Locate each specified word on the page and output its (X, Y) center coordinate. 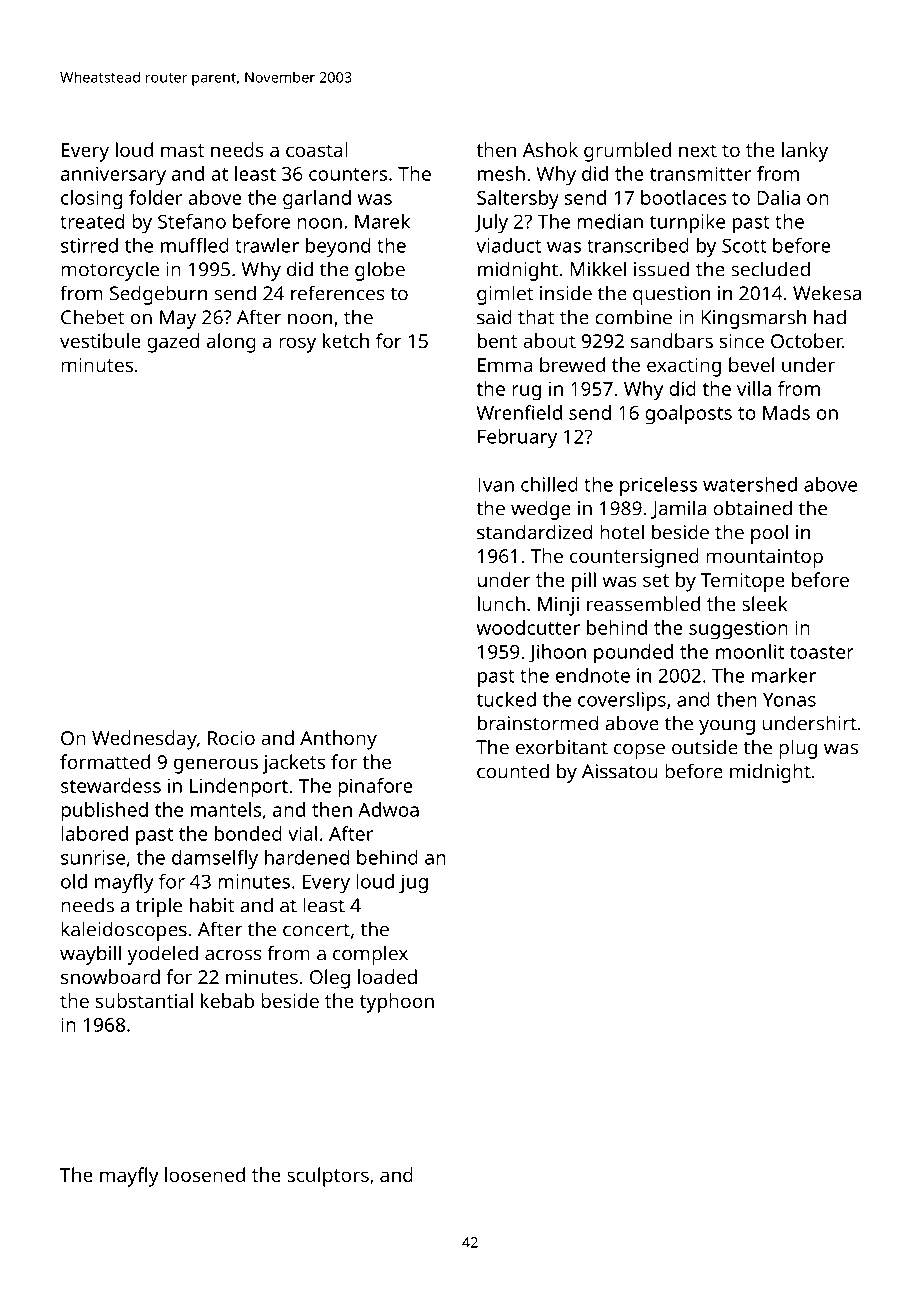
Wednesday (144, 740)
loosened (205, 1174)
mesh (501, 173)
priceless (658, 486)
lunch (501, 603)
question (671, 295)
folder (156, 197)
